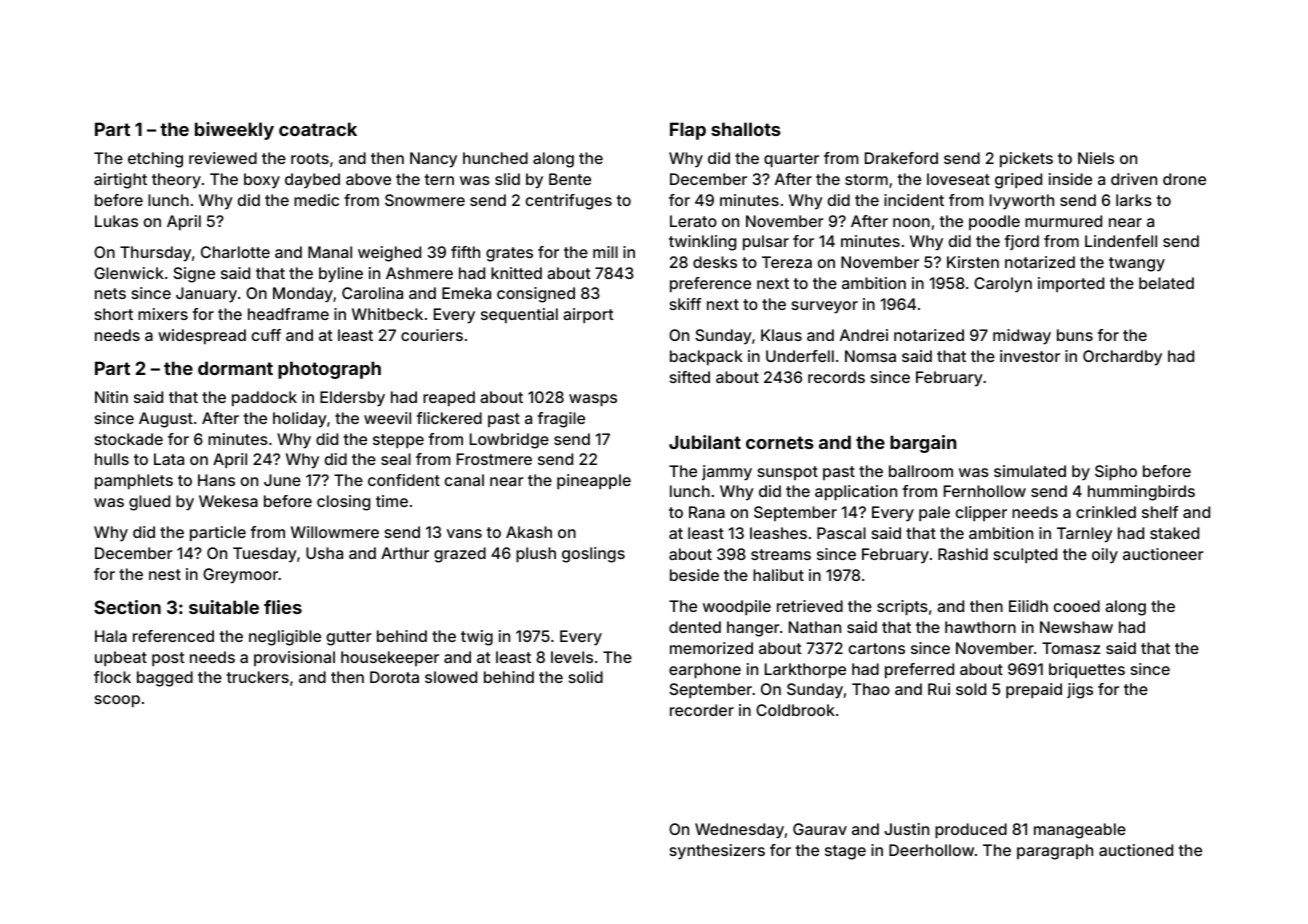 Image resolution: width=1308 pixels, height=924 pixels. I want to click on prepaid, so click(1034, 691).
